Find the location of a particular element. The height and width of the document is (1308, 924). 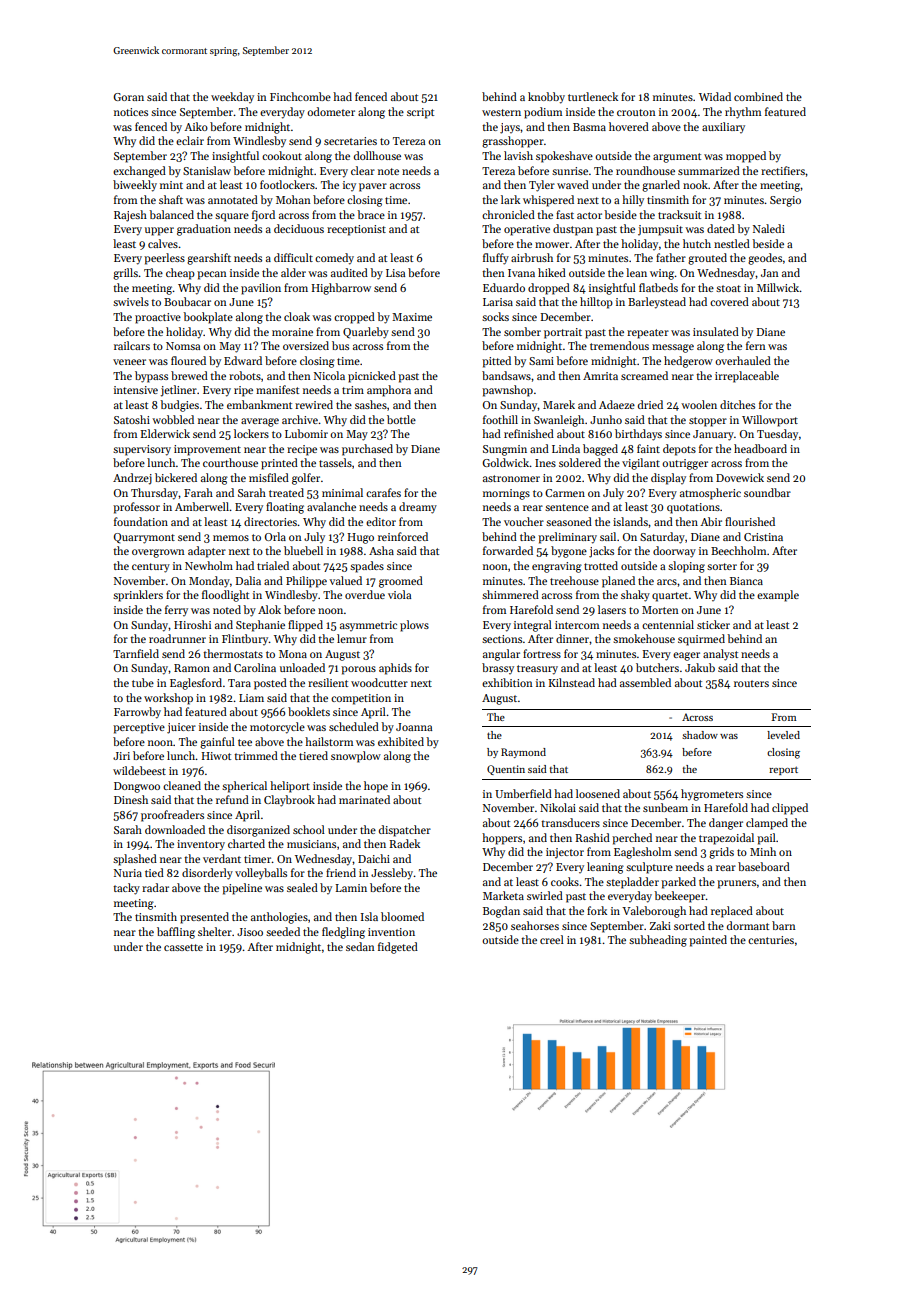

fidgeted is located at coordinates (398, 948).
